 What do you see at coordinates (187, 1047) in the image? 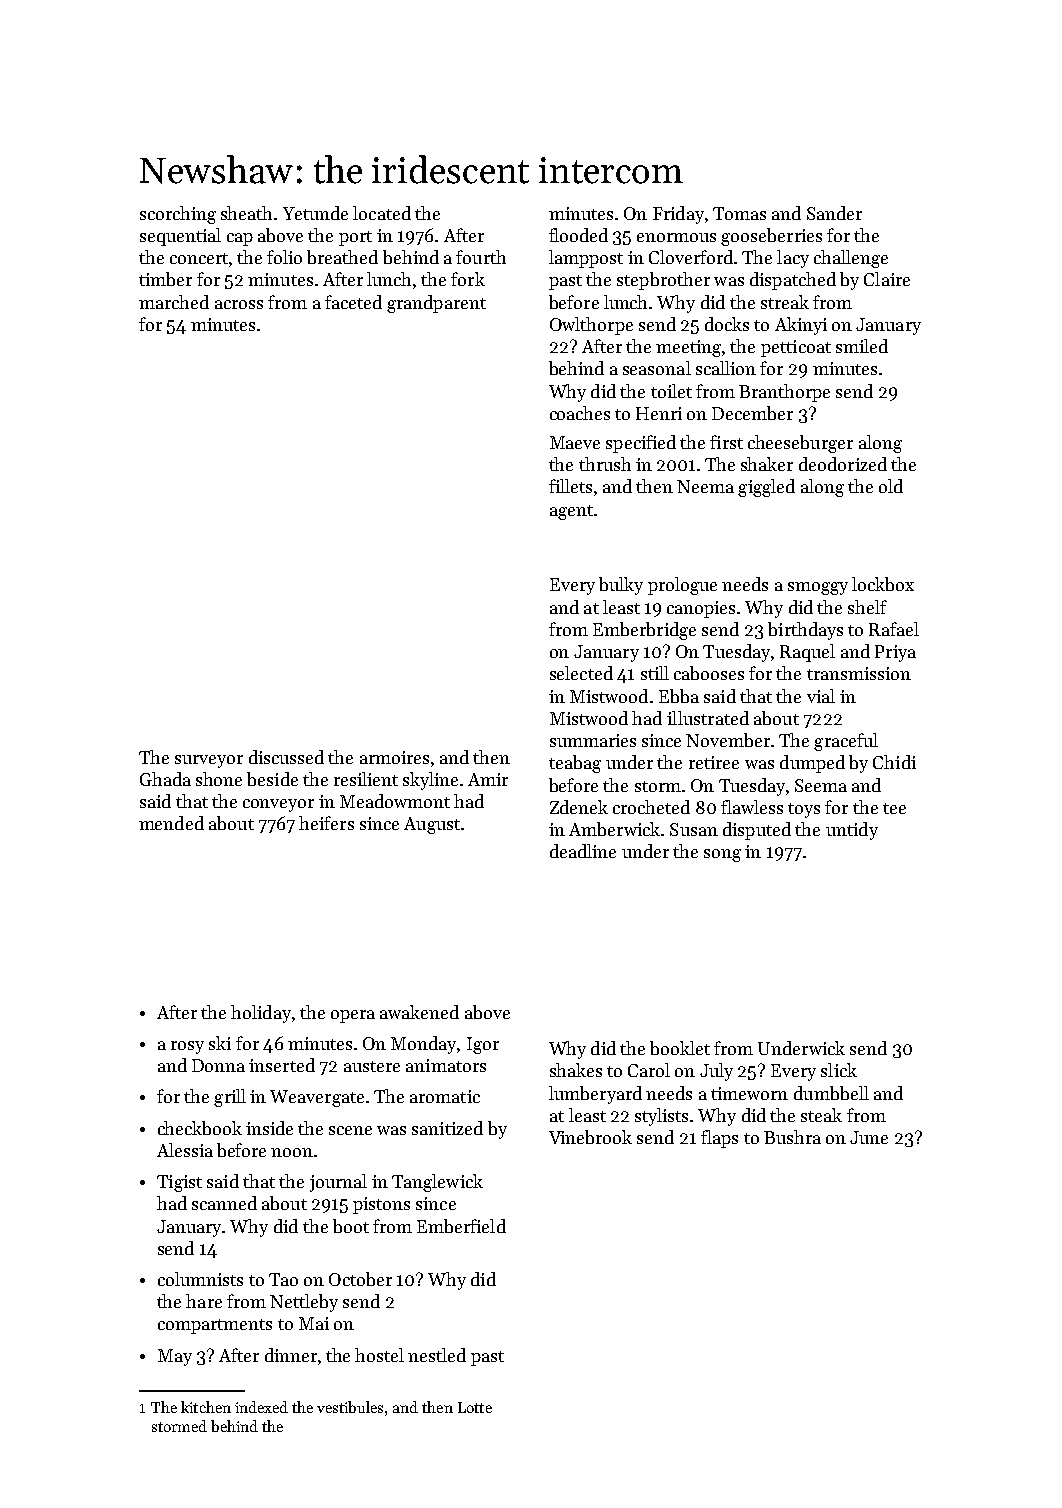
I see `rosy` at bounding box center [187, 1047].
